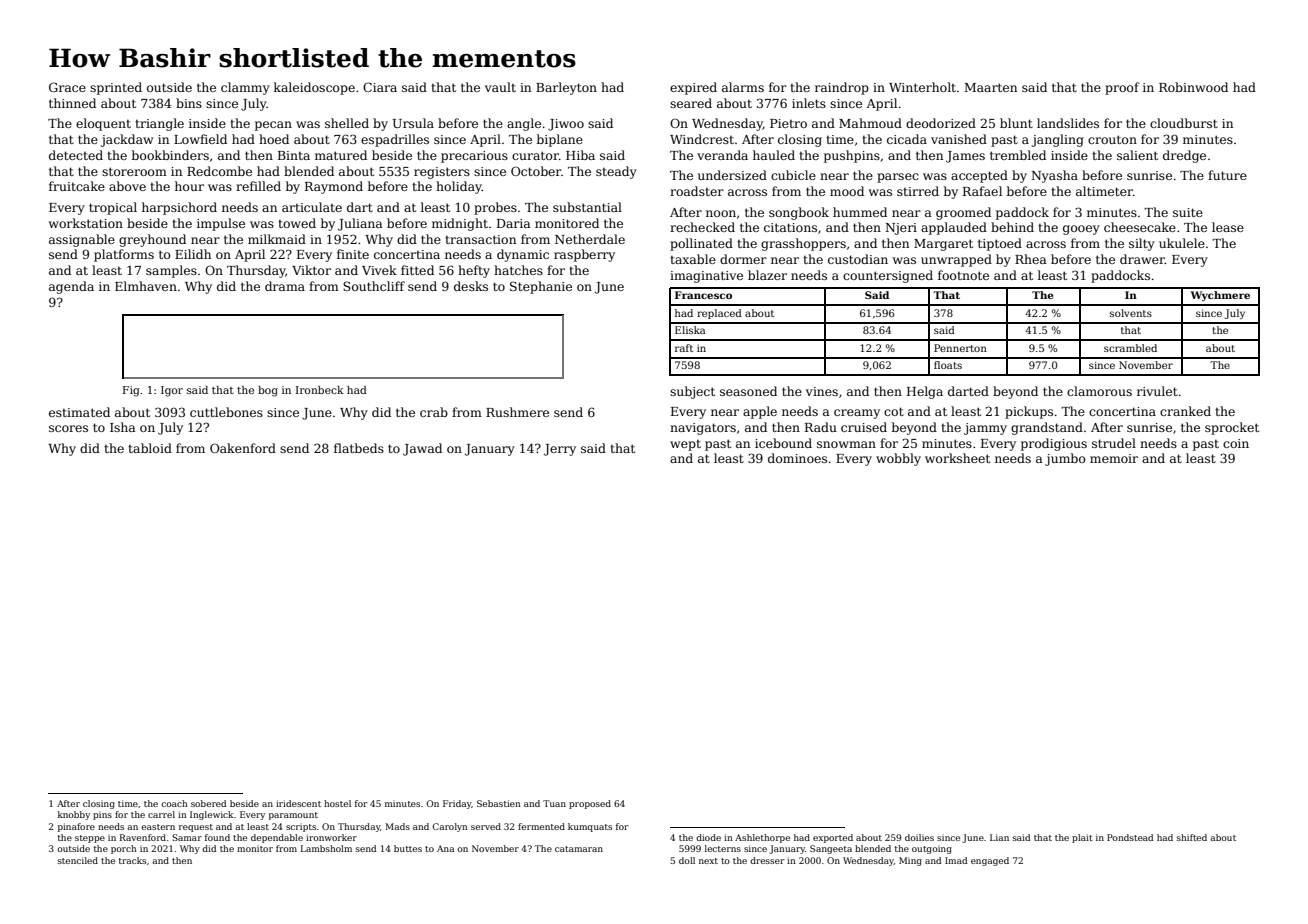  Describe the element at coordinates (692, 392) in the page. I see `subject` at that location.
